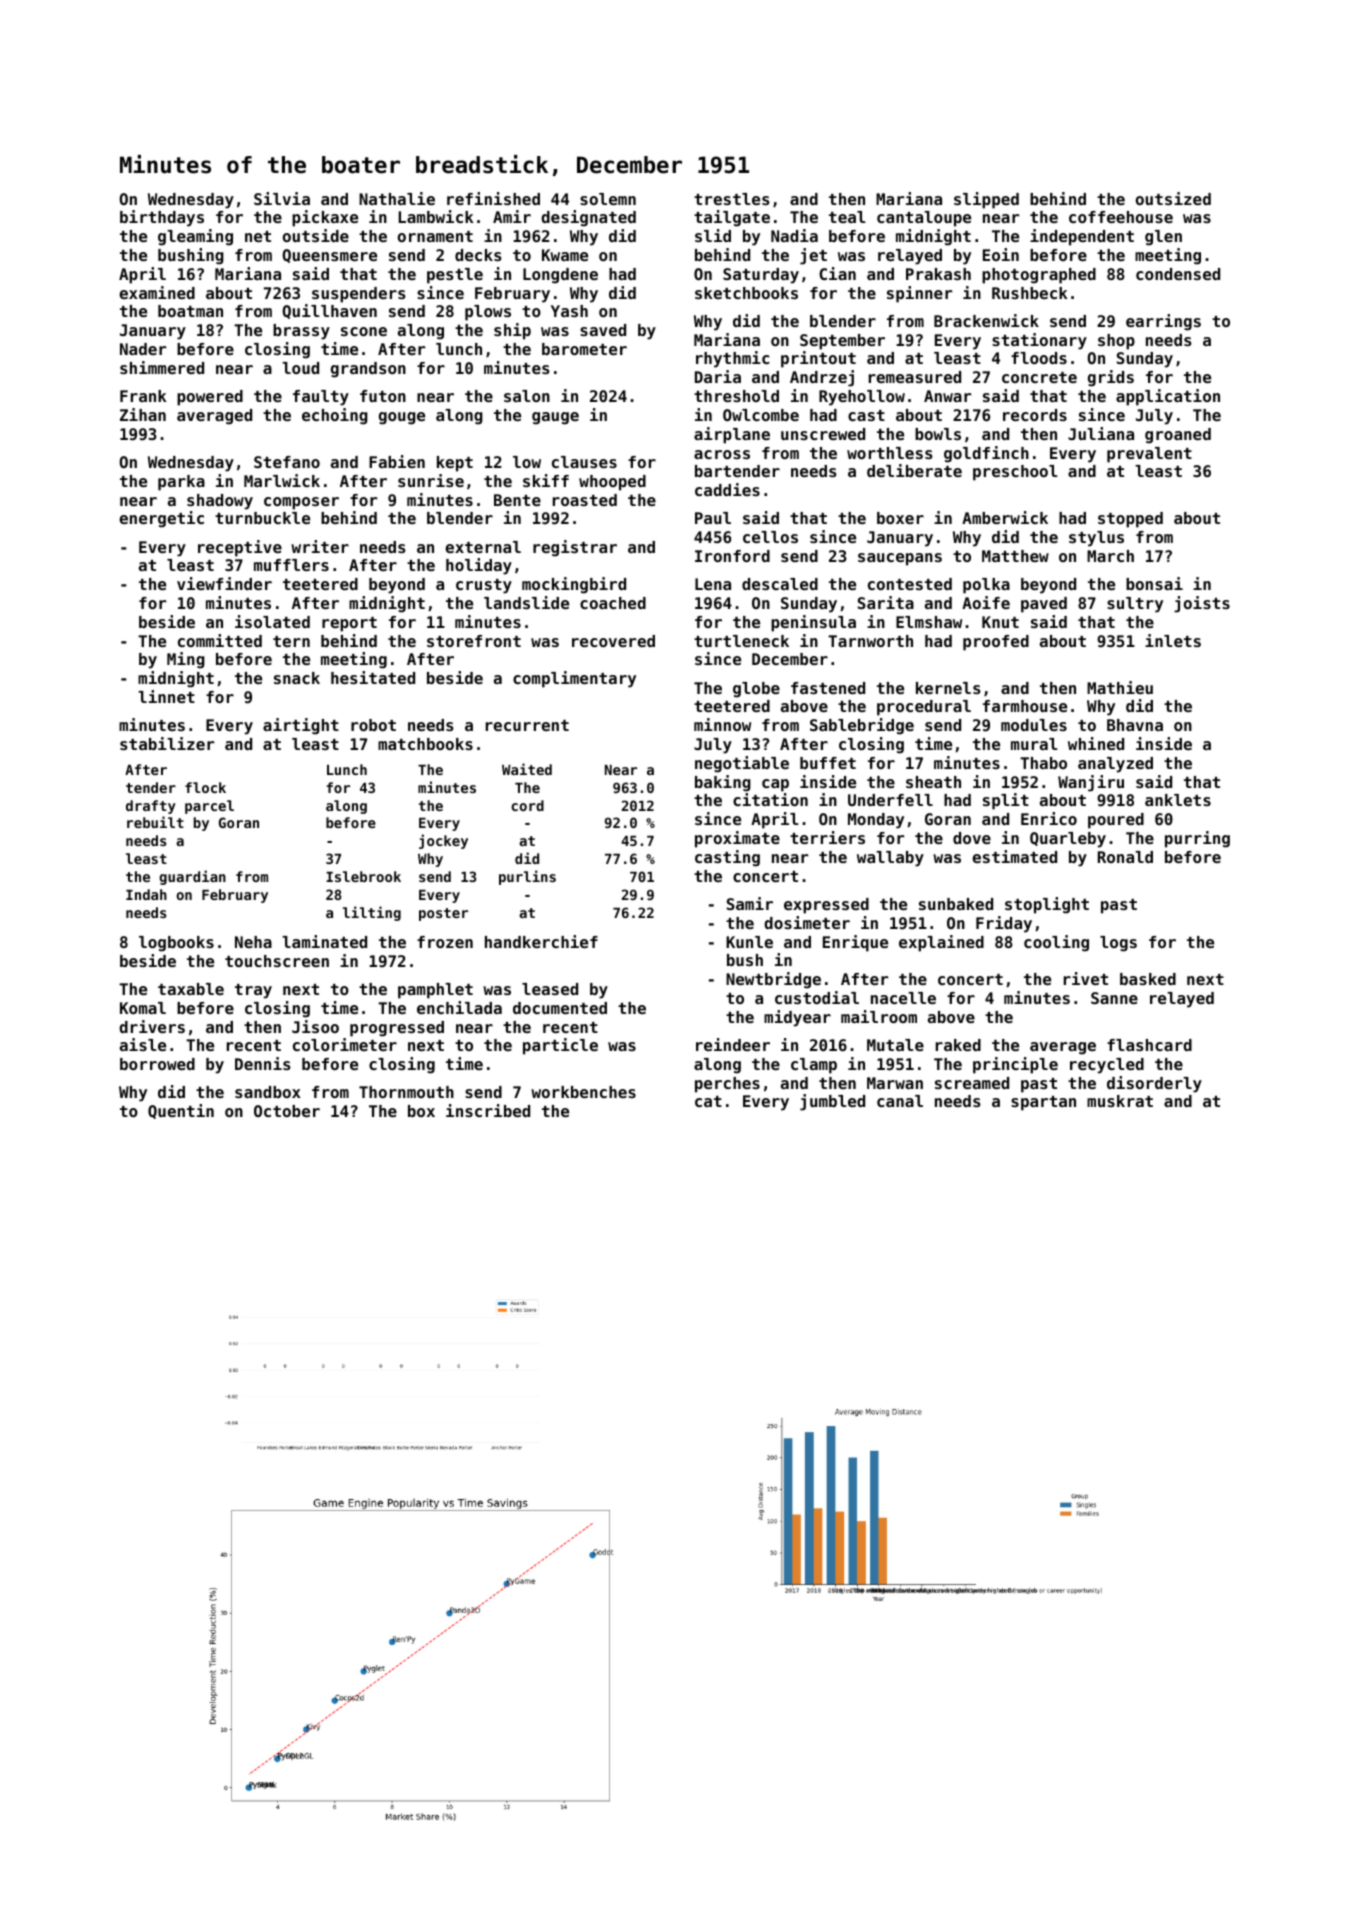 The image size is (1355, 1917). Describe the element at coordinates (713, 584) in the screenshot. I see `Lena` at that location.
